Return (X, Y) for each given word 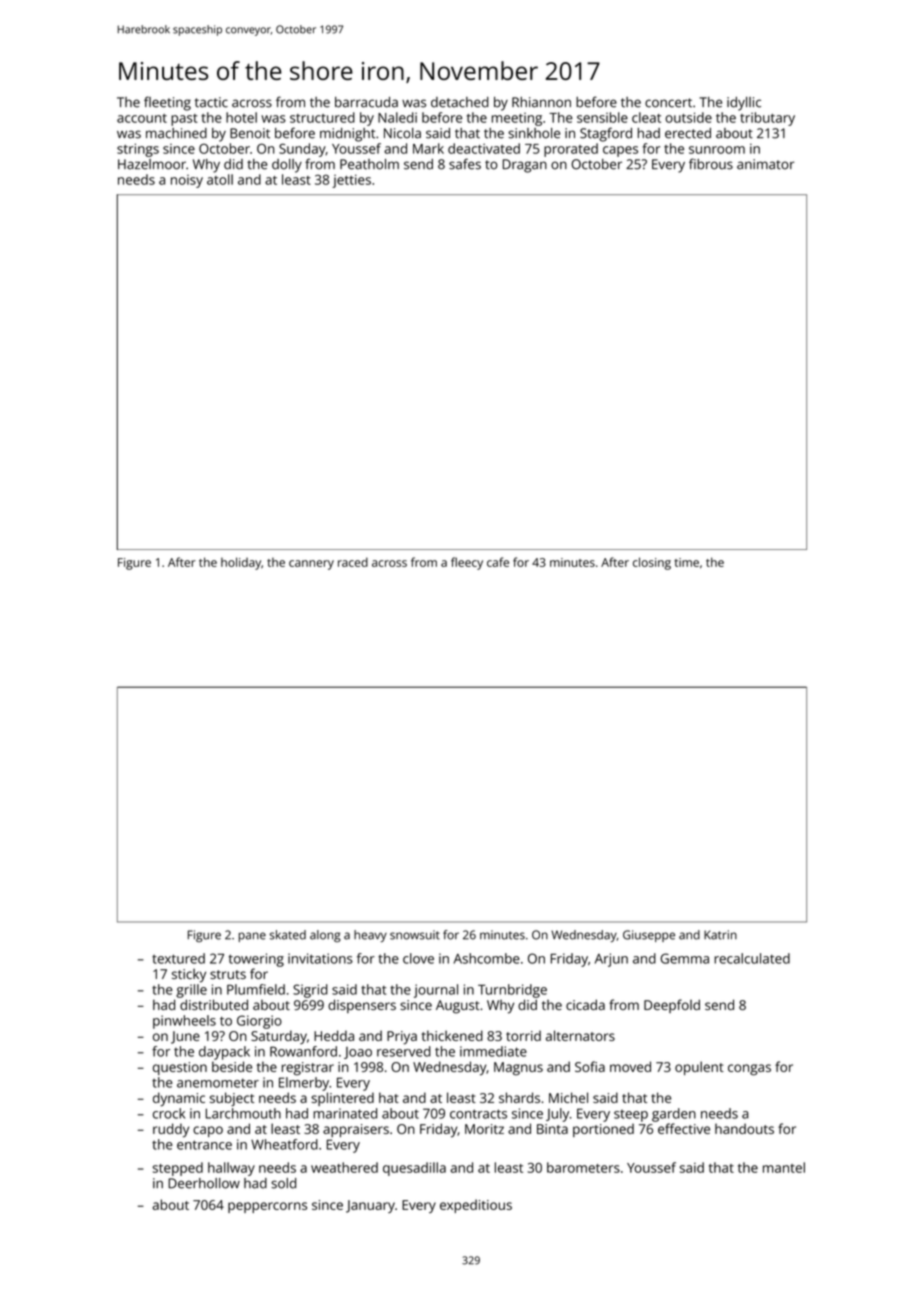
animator (765, 164)
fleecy (467, 563)
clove (418, 958)
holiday (241, 563)
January (370, 1206)
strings (138, 150)
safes (465, 164)
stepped (178, 1169)
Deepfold (672, 1006)
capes (620, 151)
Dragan (525, 166)
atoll (220, 179)
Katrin (720, 935)
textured (178, 958)
